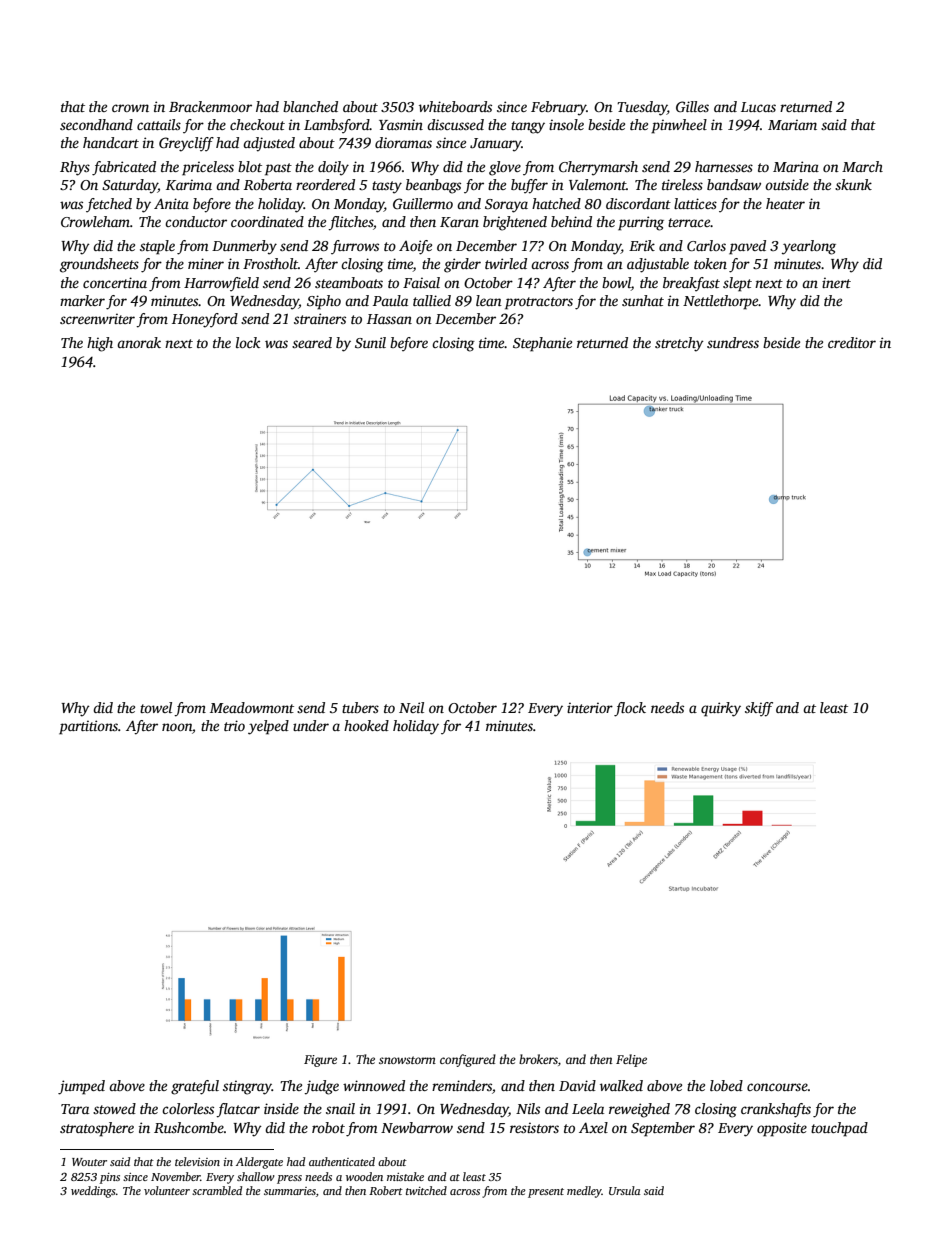  What do you see at coordinates (139, 342) in the image?
I see `anorak` at bounding box center [139, 342].
